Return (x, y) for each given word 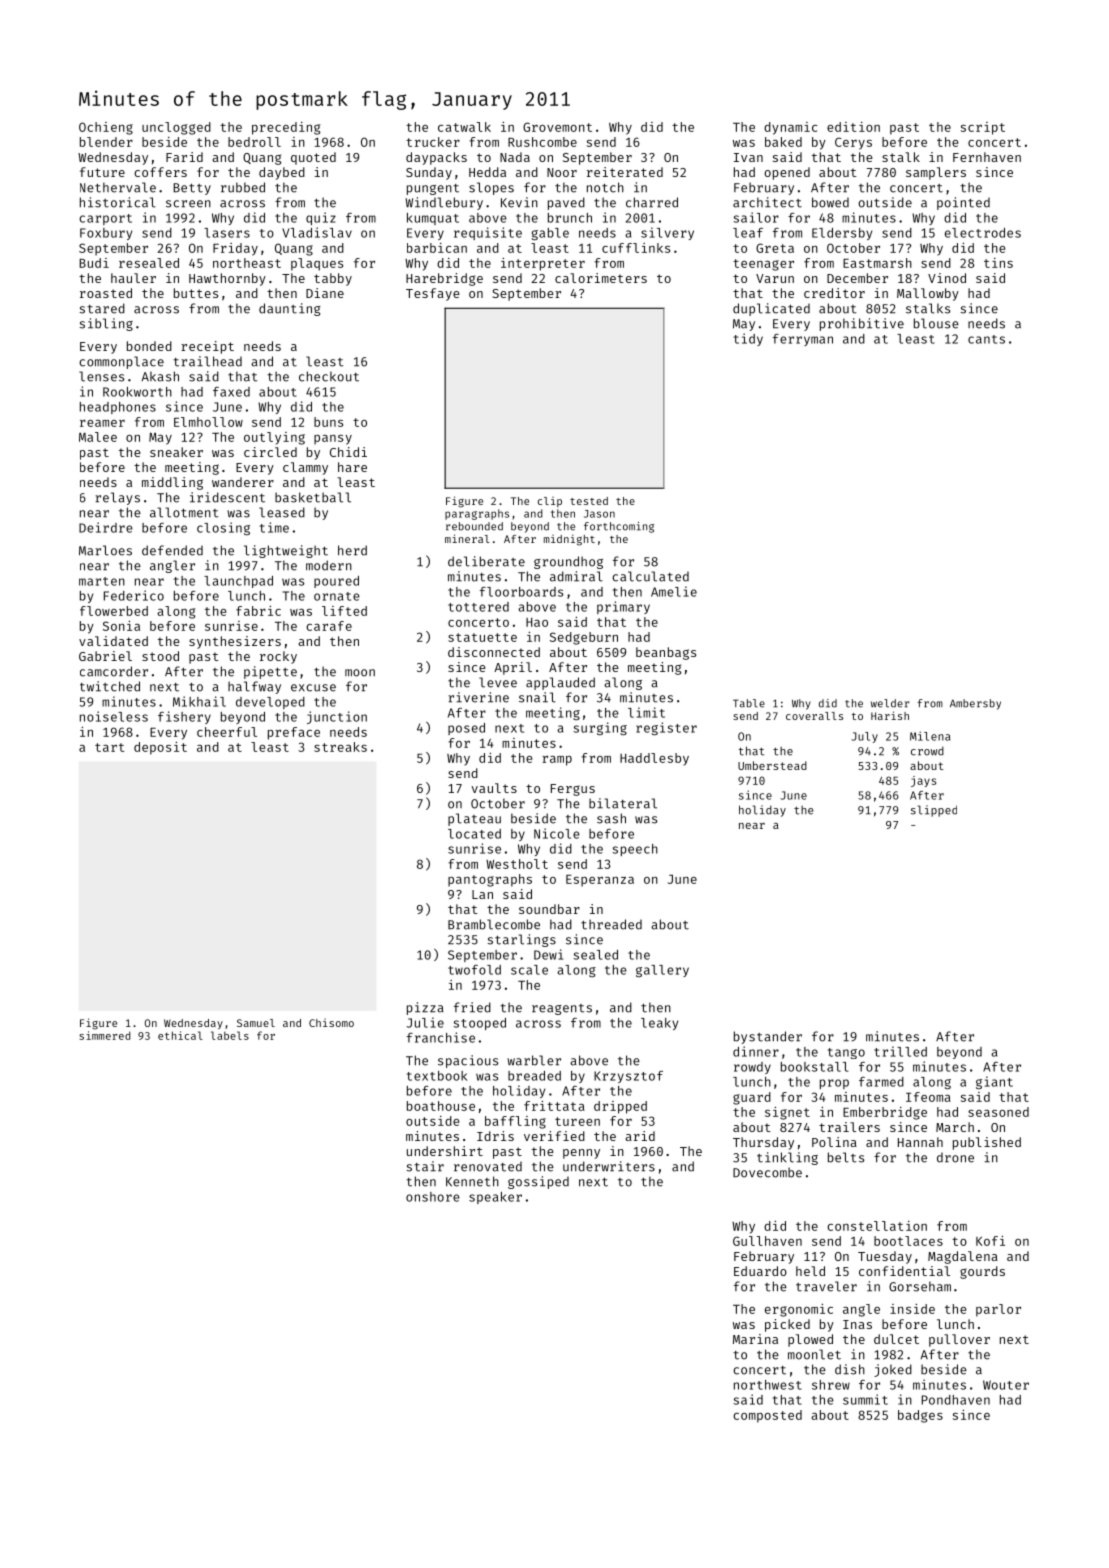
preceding (286, 128)
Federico (134, 595)
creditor (834, 293)
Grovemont (557, 127)
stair (425, 1166)
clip (550, 502)
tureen (577, 1121)
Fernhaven (987, 157)
